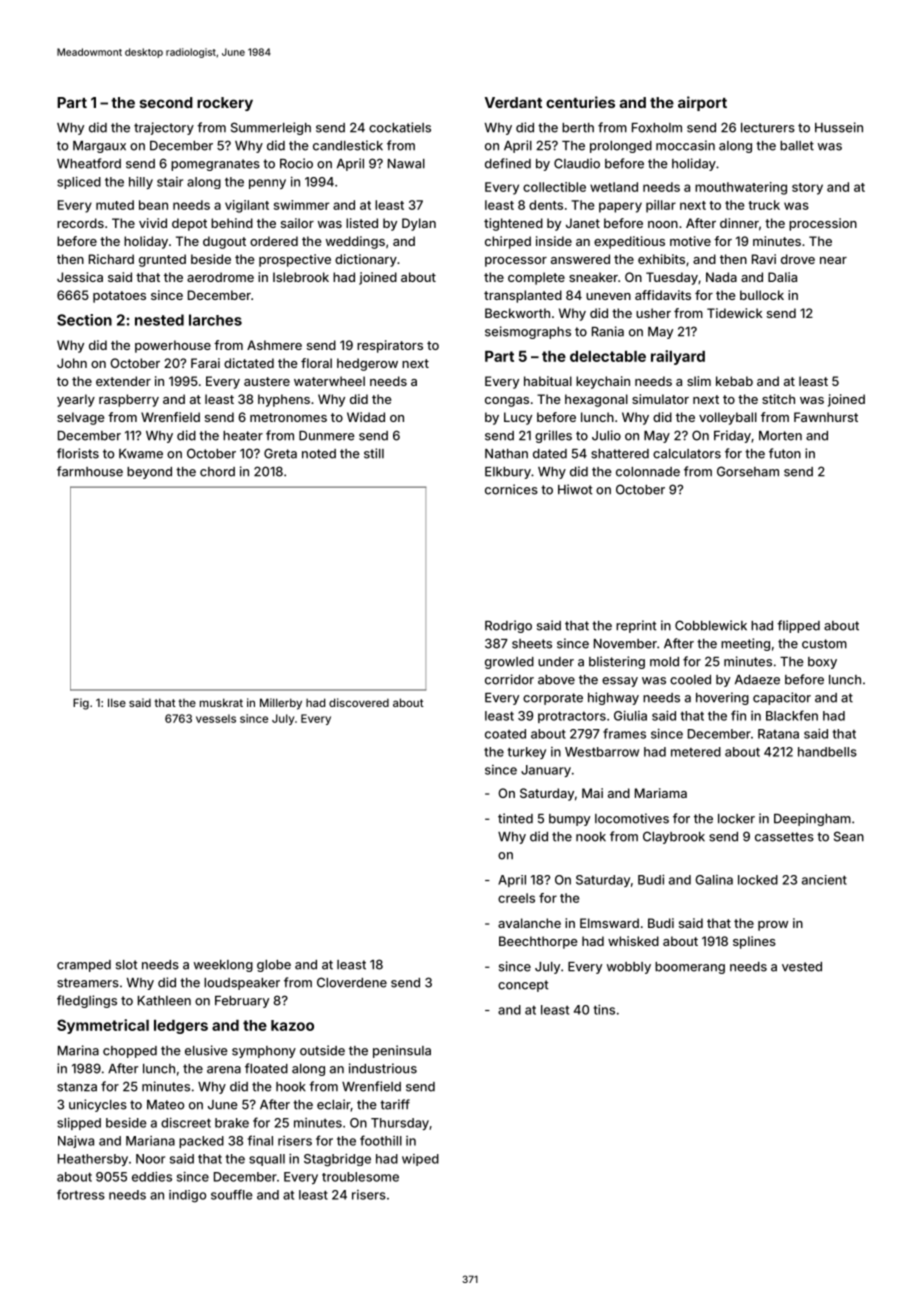 This screenshot has width=924, height=1314. I want to click on splines, so click(754, 942).
